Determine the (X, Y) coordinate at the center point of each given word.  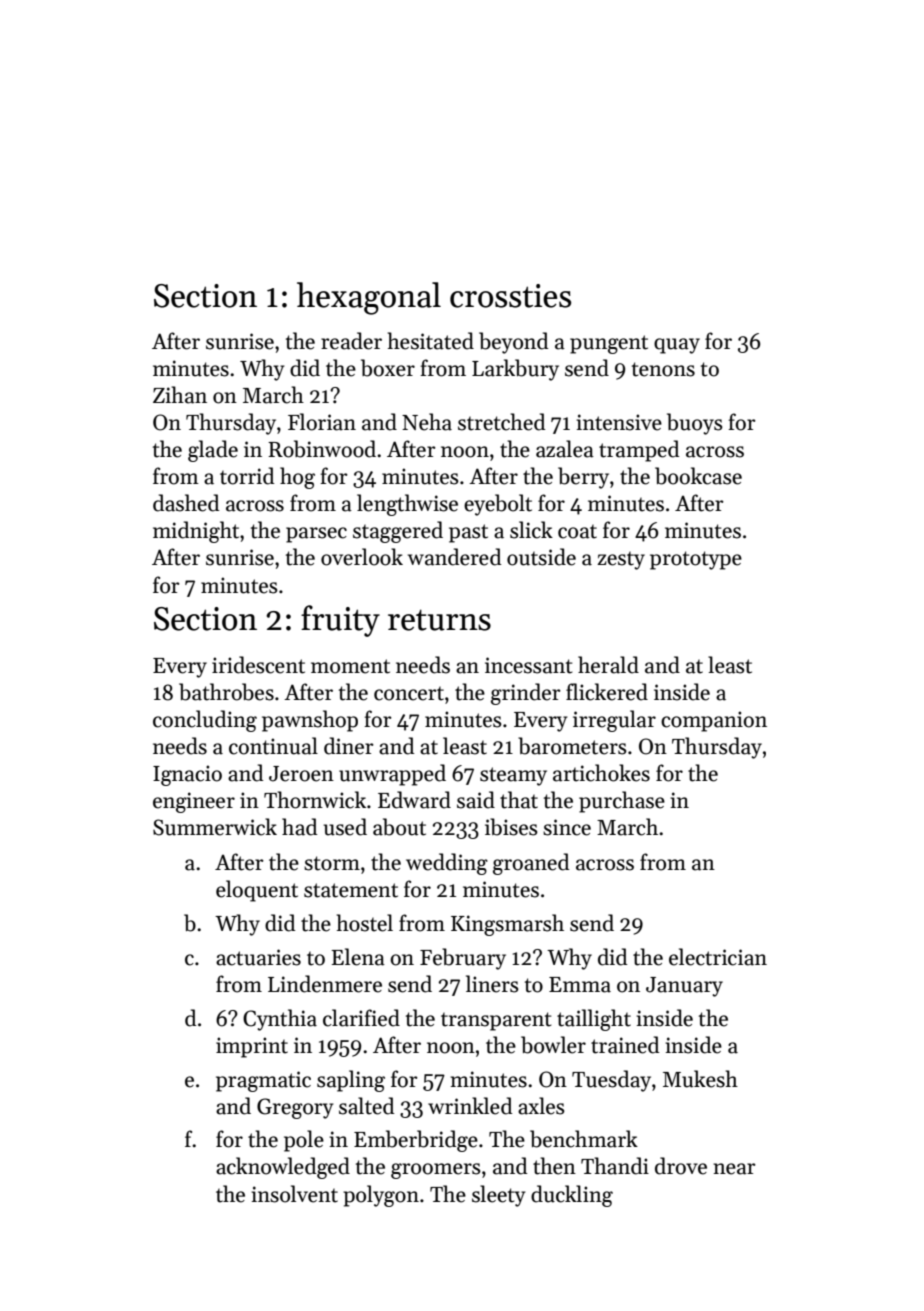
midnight (196, 532)
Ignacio (187, 775)
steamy (513, 776)
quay (677, 346)
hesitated (431, 341)
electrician (718, 957)
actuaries (258, 957)
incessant (529, 665)
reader (351, 341)
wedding (447, 864)
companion (714, 721)
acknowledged (283, 1168)
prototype (696, 560)
